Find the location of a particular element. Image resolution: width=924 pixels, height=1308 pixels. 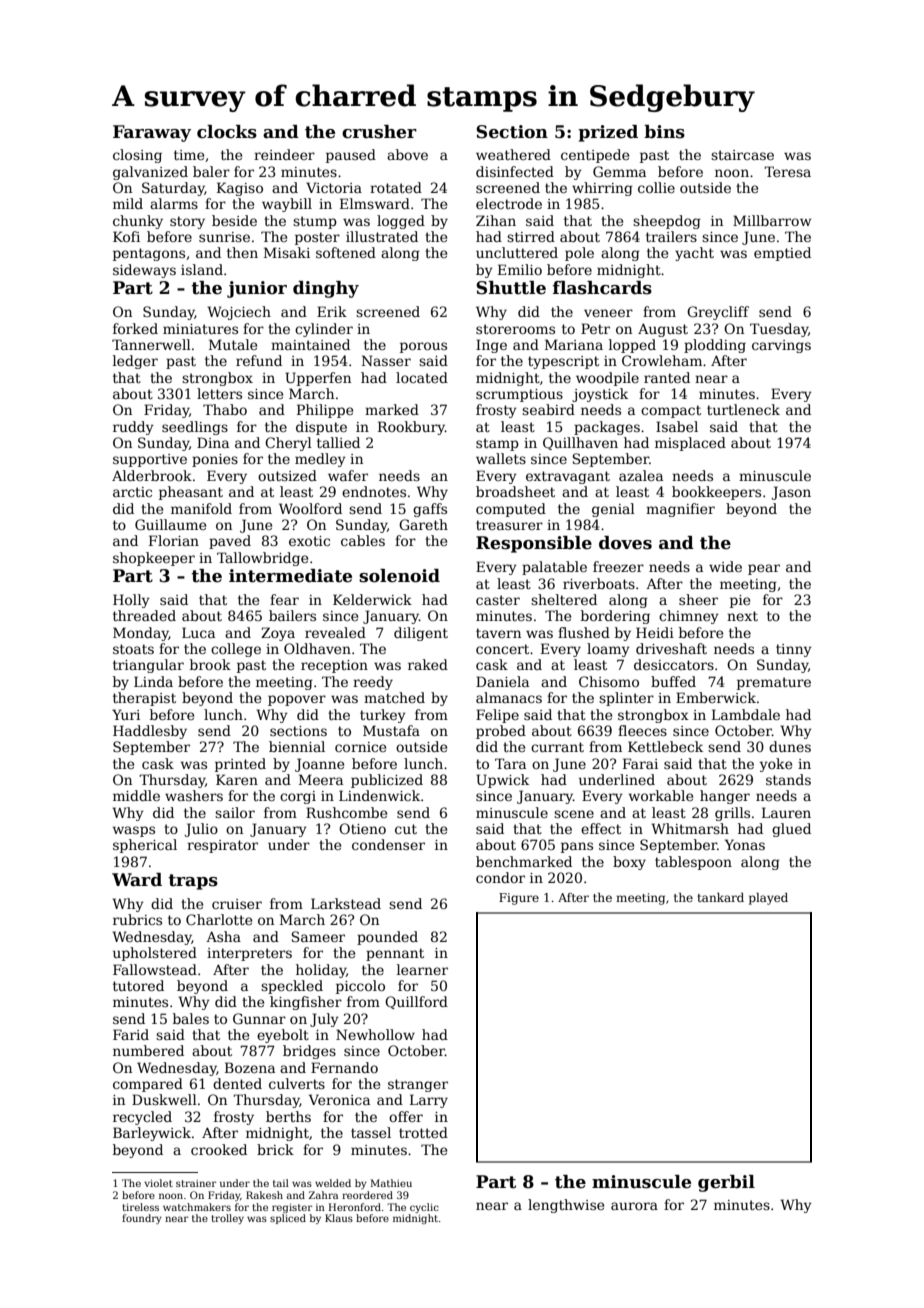

disinfected is located at coordinates (515, 171).
